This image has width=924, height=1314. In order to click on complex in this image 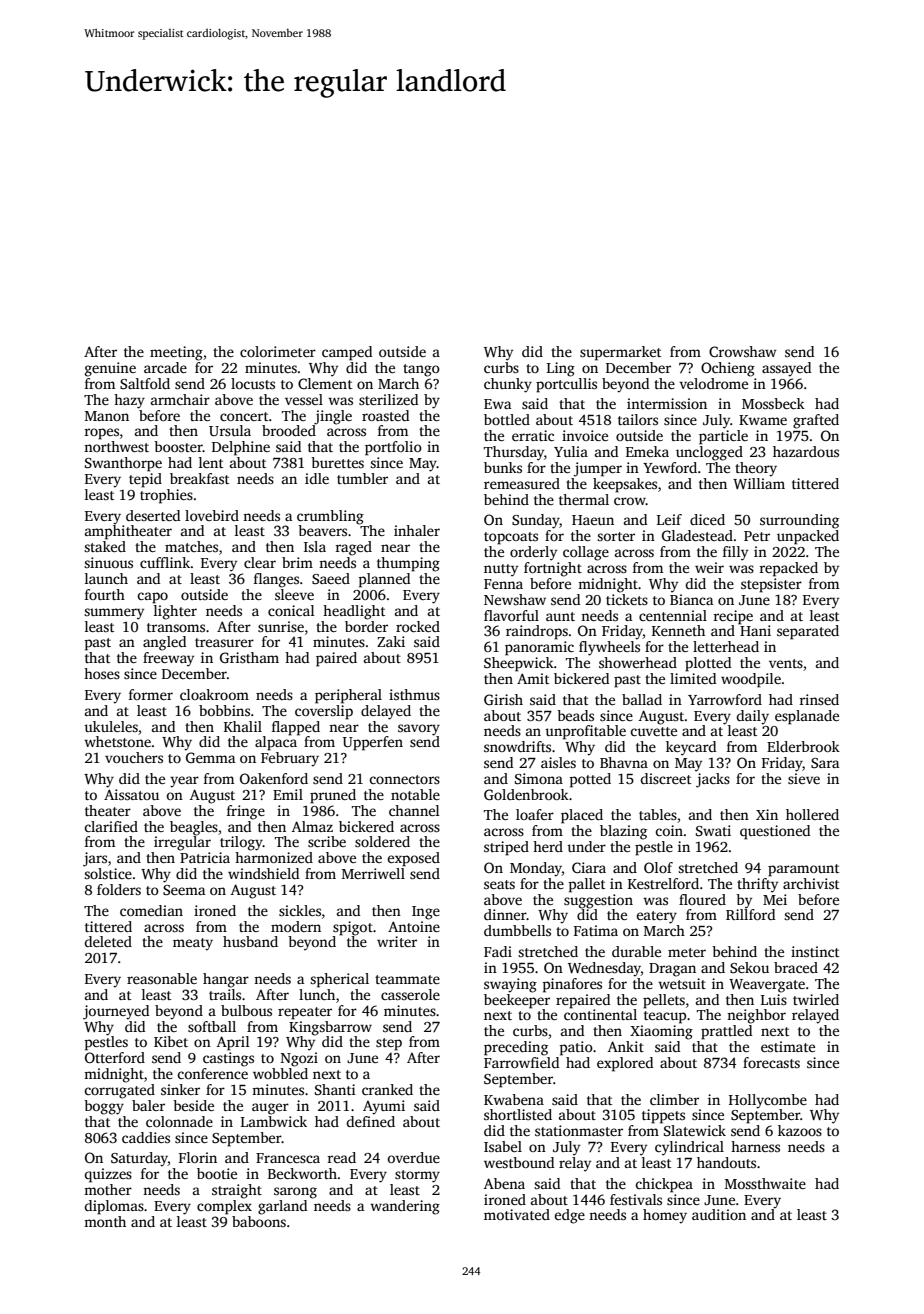, I will do `click(224, 1207)`.
